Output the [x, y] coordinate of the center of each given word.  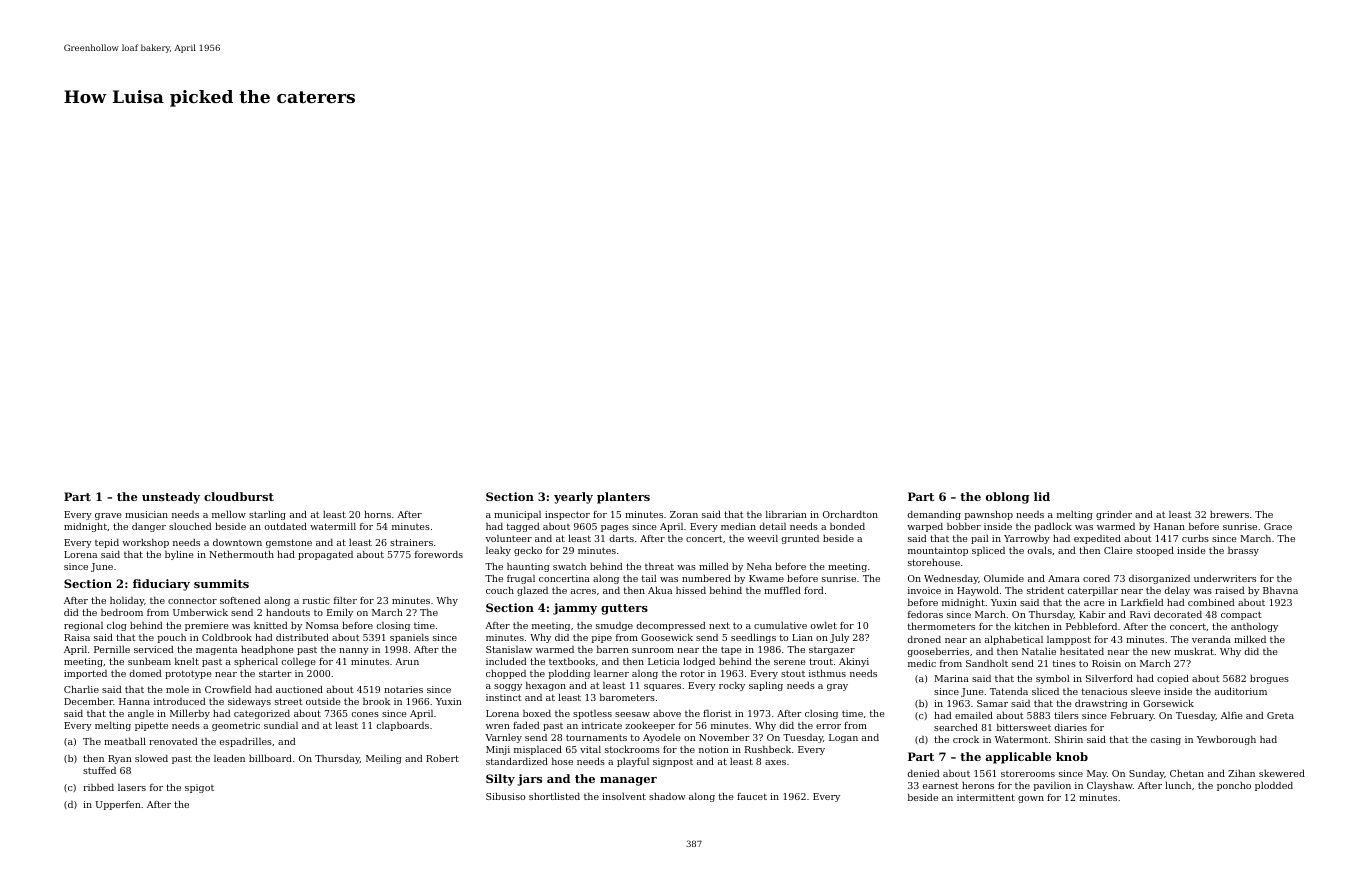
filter [345, 600]
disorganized [1159, 579]
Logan [843, 738]
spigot [199, 788]
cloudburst [239, 496]
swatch [569, 566]
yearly [573, 498]
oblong [1007, 498]
